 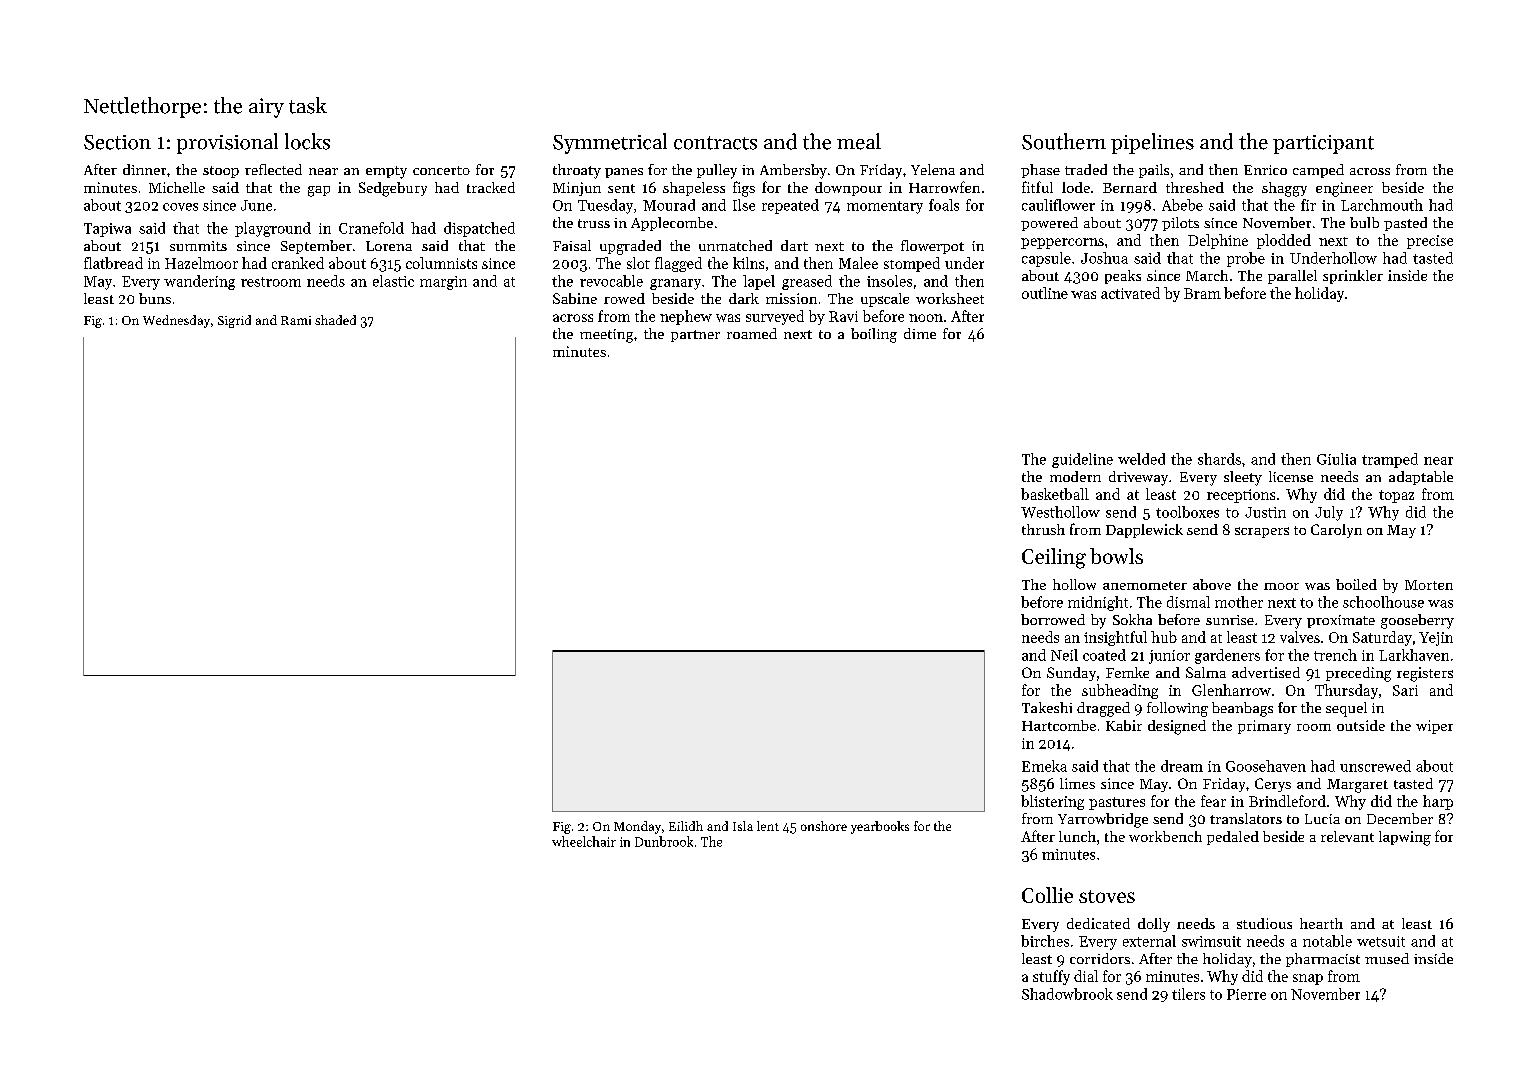 I want to click on shaded, so click(x=335, y=320).
